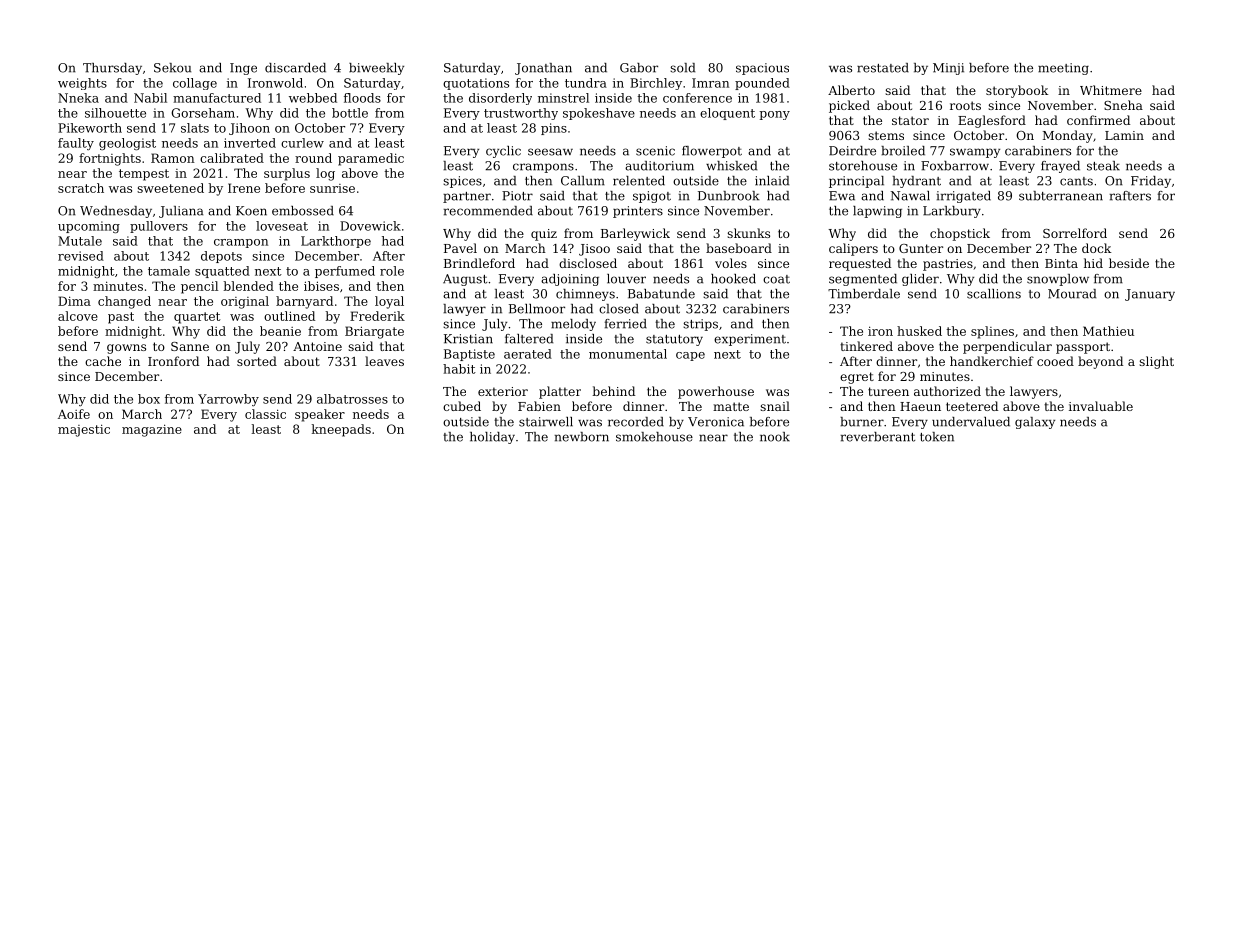  What do you see at coordinates (462, 182) in the screenshot?
I see `spices` at bounding box center [462, 182].
